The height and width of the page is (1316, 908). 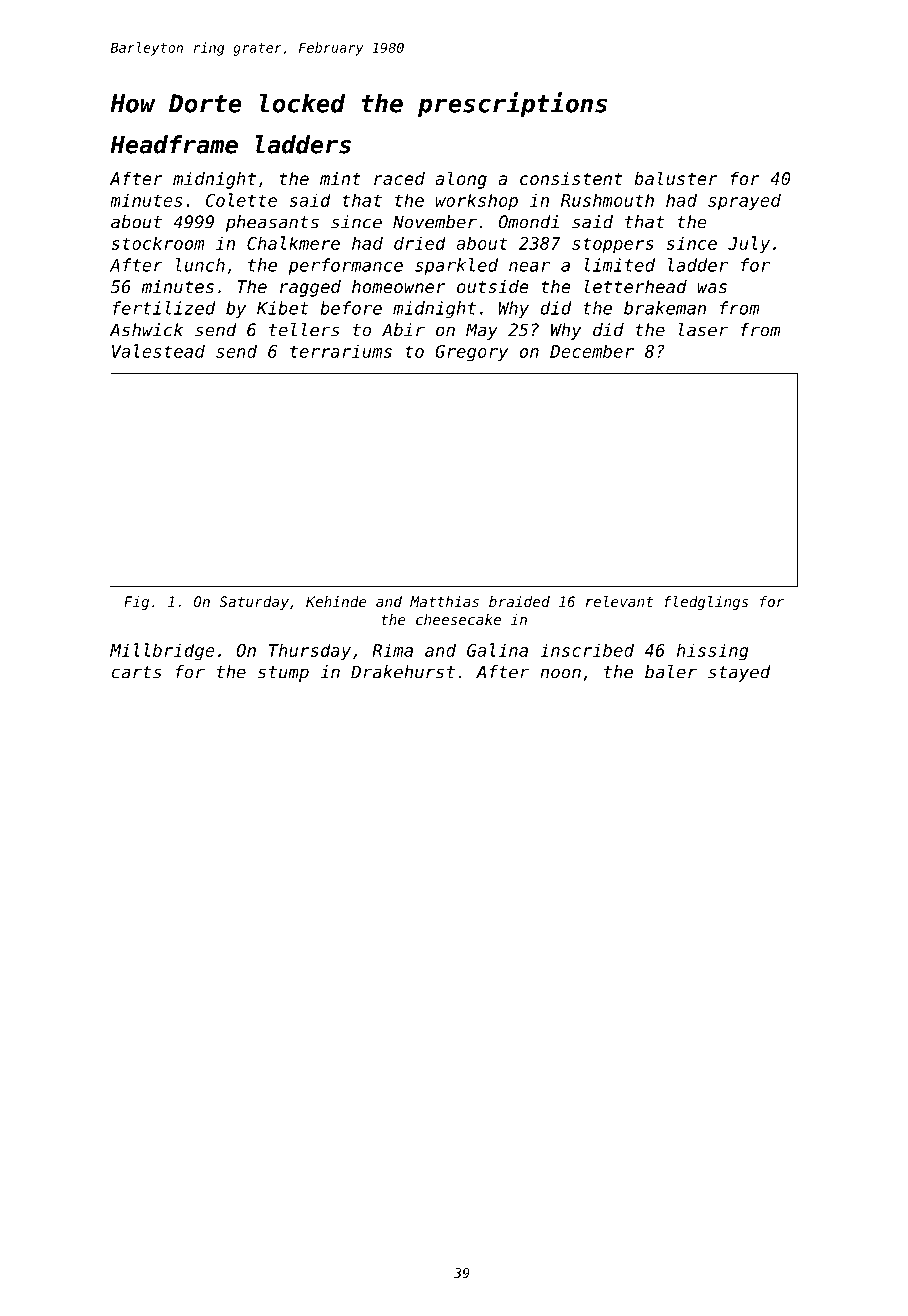 I want to click on Fig, so click(x=136, y=603).
